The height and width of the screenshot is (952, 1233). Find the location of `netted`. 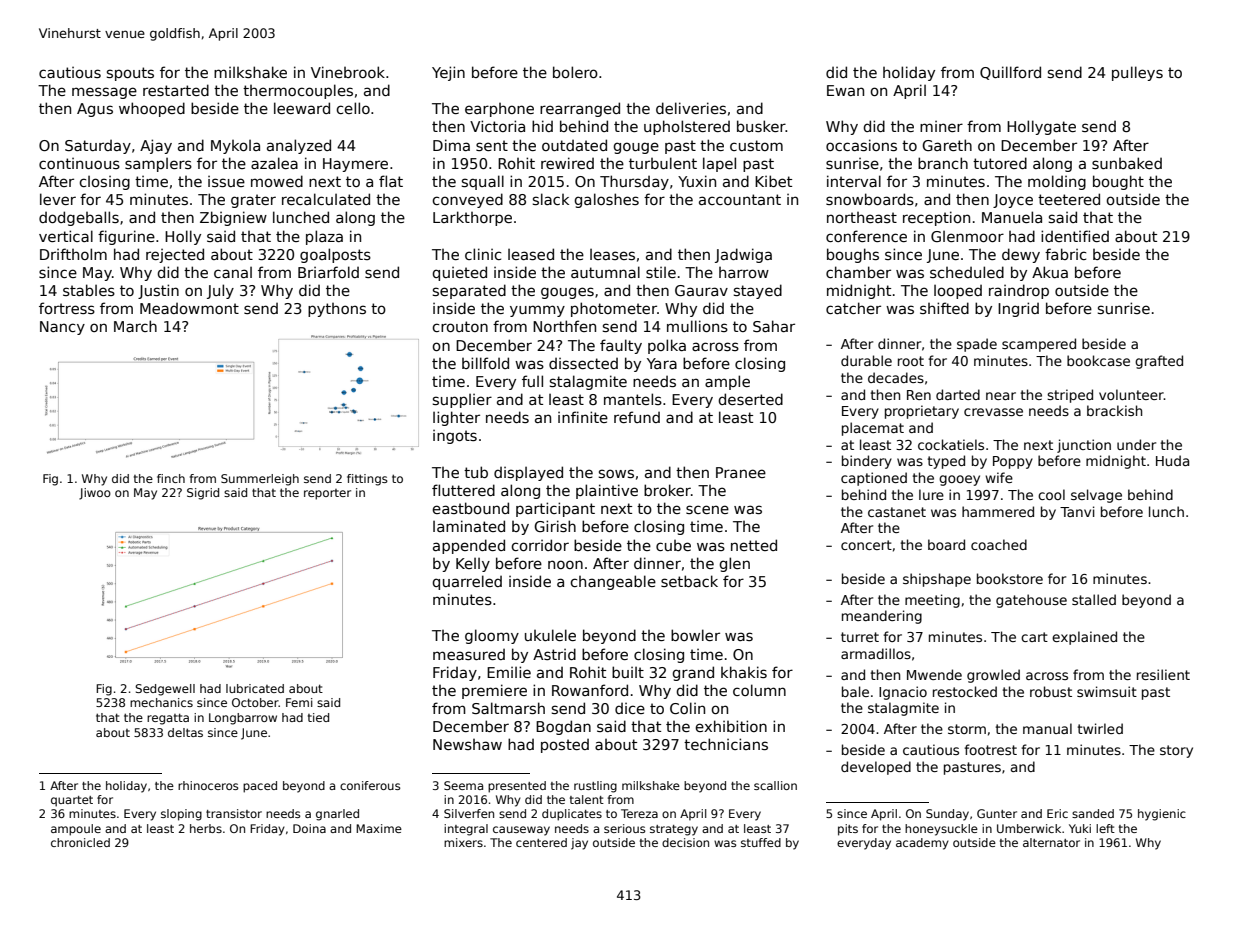

netted is located at coordinates (754, 545).
